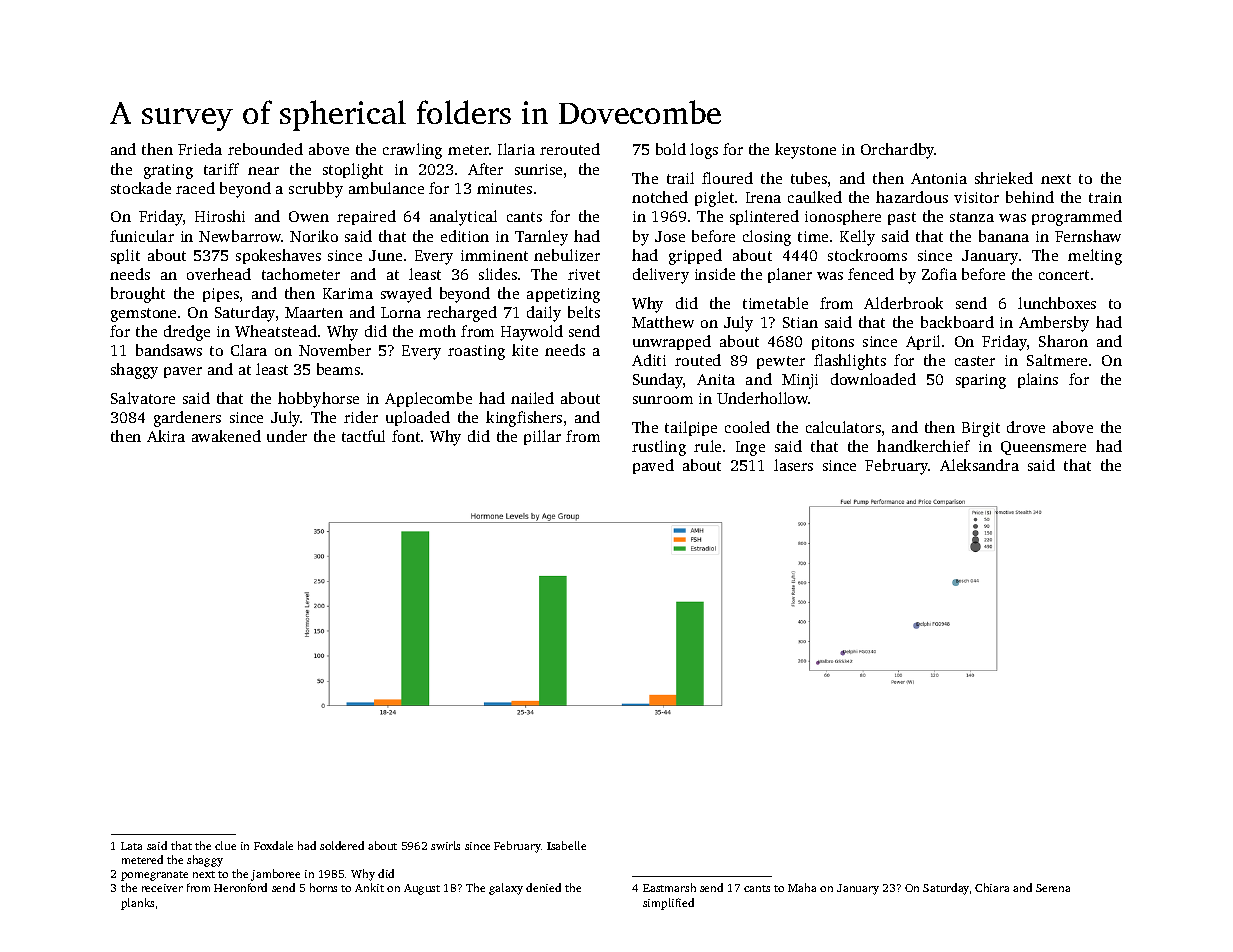 The image size is (1233, 952). I want to click on shrieked, so click(1004, 178).
